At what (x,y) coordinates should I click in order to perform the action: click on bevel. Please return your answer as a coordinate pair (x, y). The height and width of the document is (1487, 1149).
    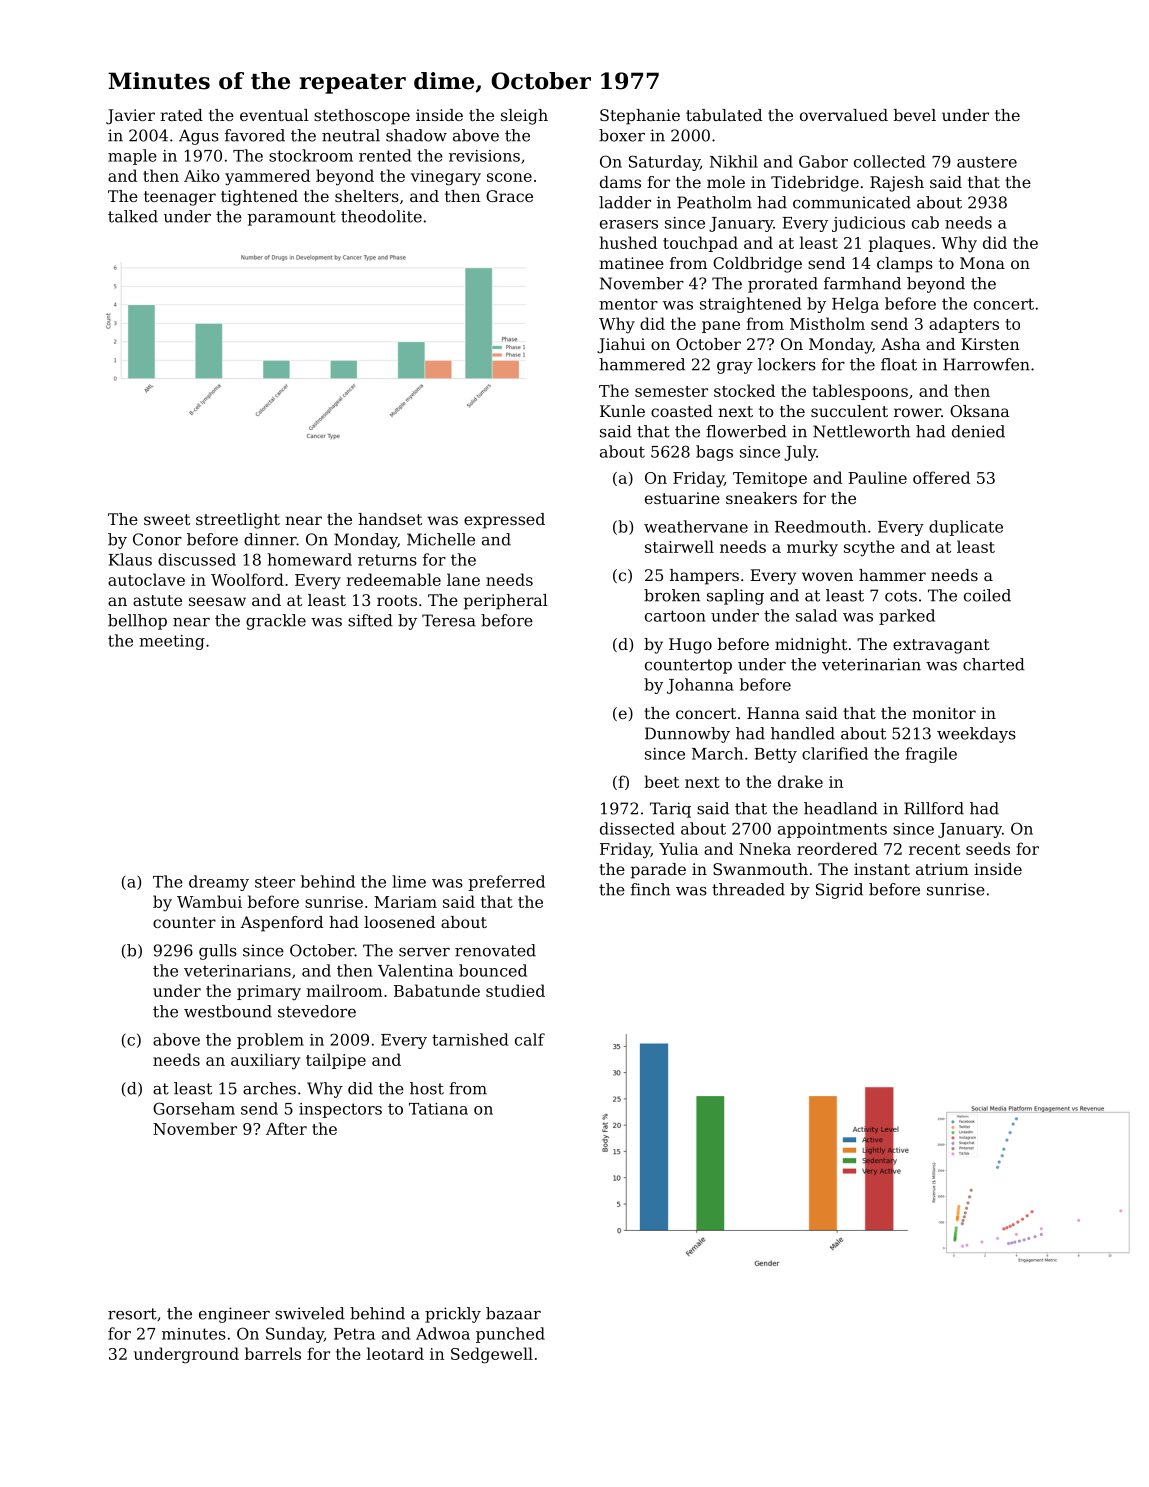
    Looking at the image, I should click on (915, 115).
